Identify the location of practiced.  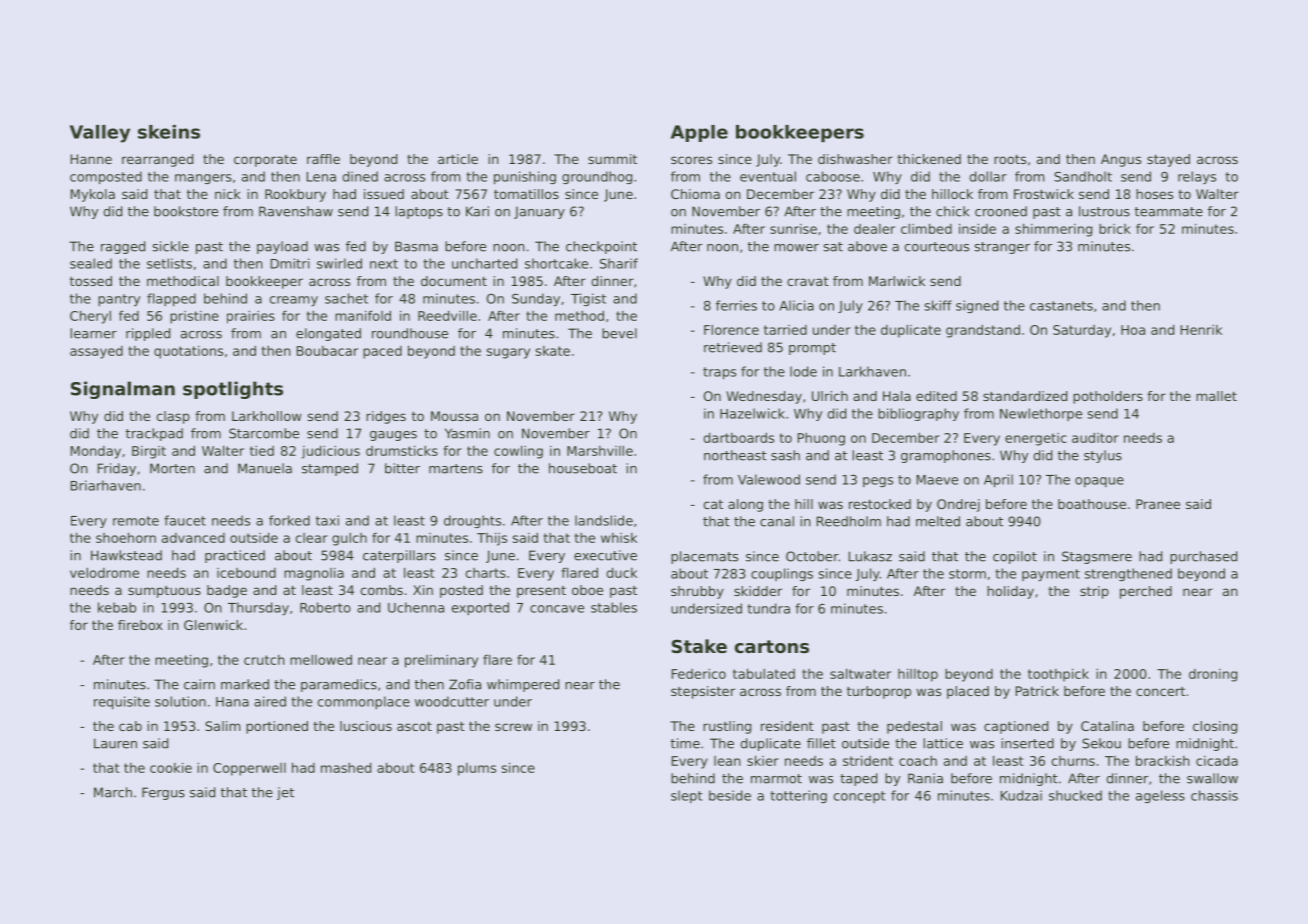
(235, 556).
